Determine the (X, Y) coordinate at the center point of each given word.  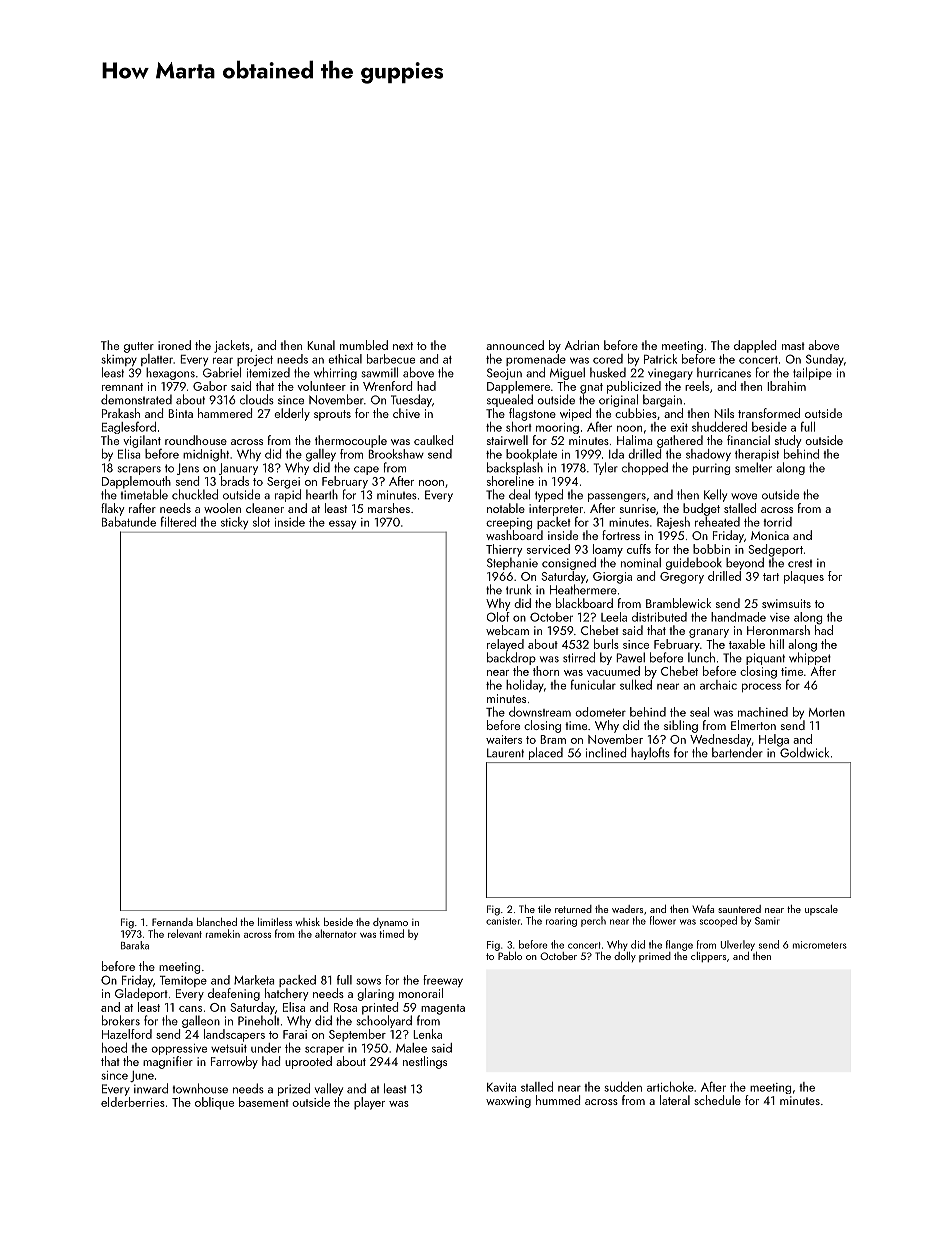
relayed (505, 645)
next (403, 346)
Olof (498, 617)
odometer (600, 712)
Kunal (321, 345)
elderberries (133, 1102)
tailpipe (812, 373)
